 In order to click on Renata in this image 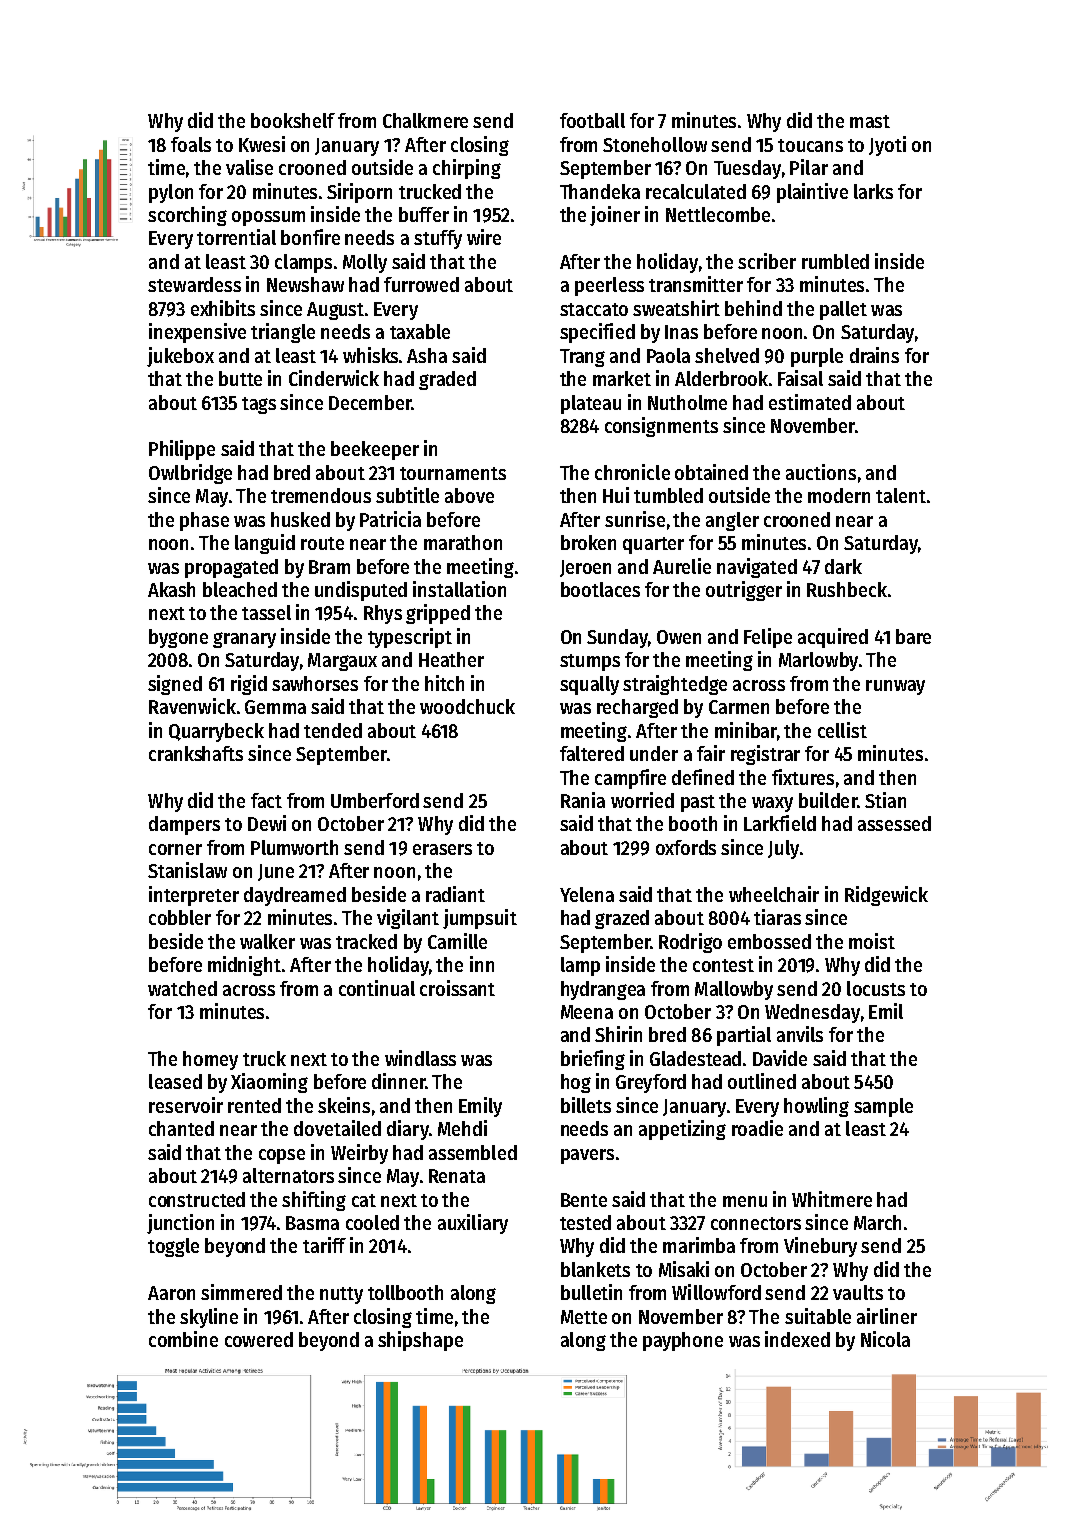, I will do `click(457, 1176)`.
